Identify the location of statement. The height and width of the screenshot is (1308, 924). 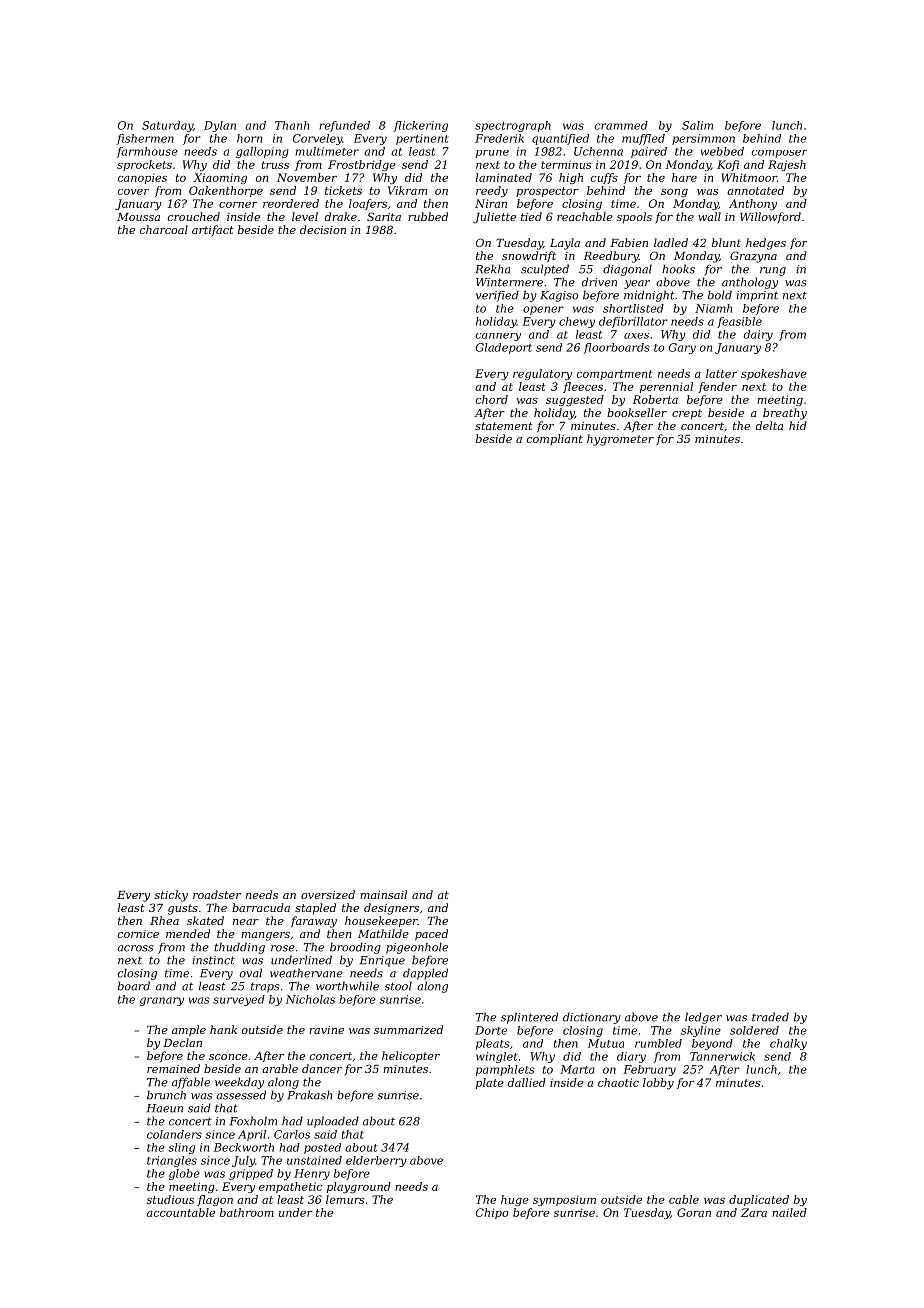
(504, 426).
